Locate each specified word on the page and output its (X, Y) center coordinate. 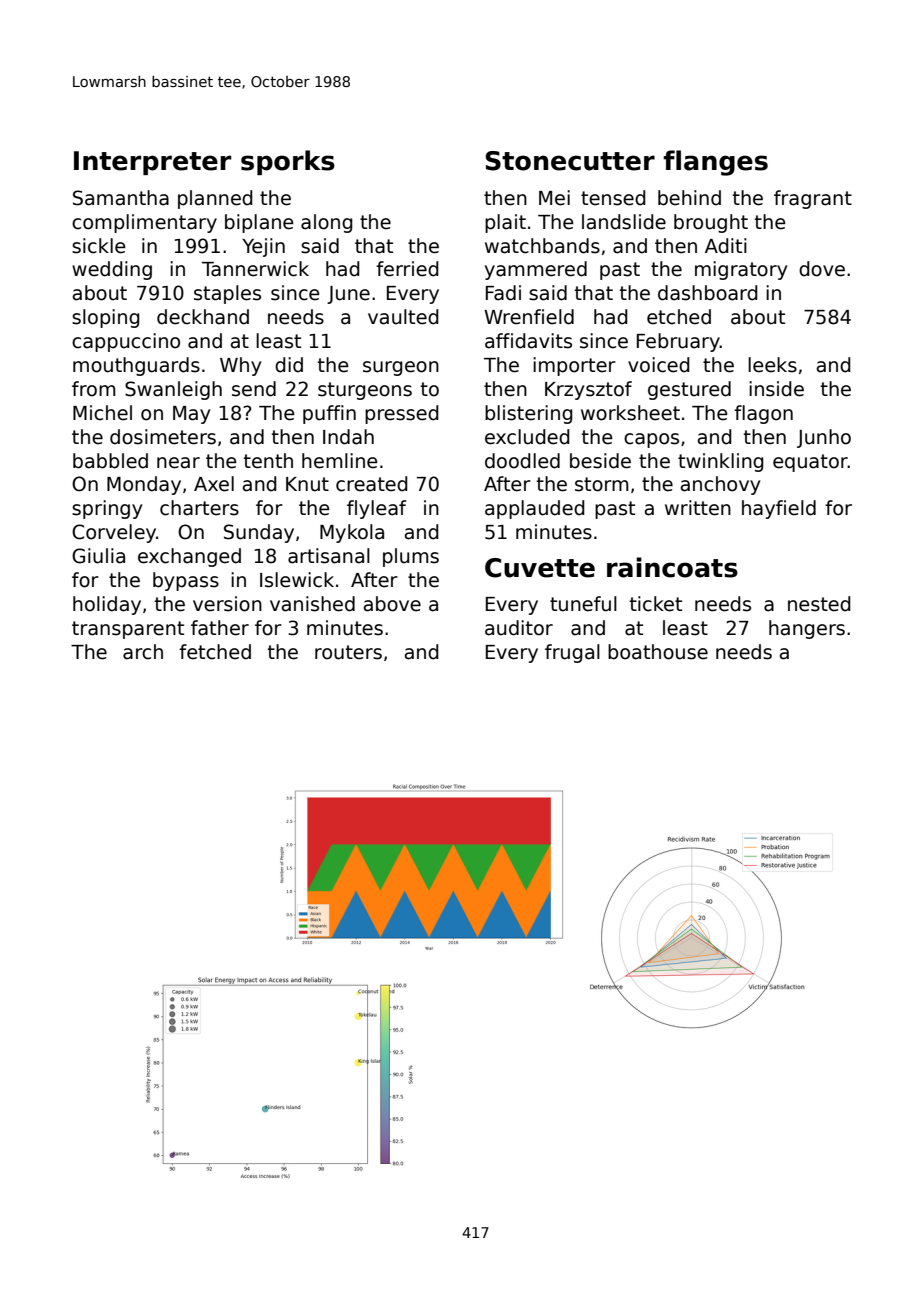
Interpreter (152, 163)
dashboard (708, 293)
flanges (715, 163)
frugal (572, 653)
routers (348, 652)
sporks (288, 162)
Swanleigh (173, 390)
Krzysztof (588, 390)
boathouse (658, 652)
